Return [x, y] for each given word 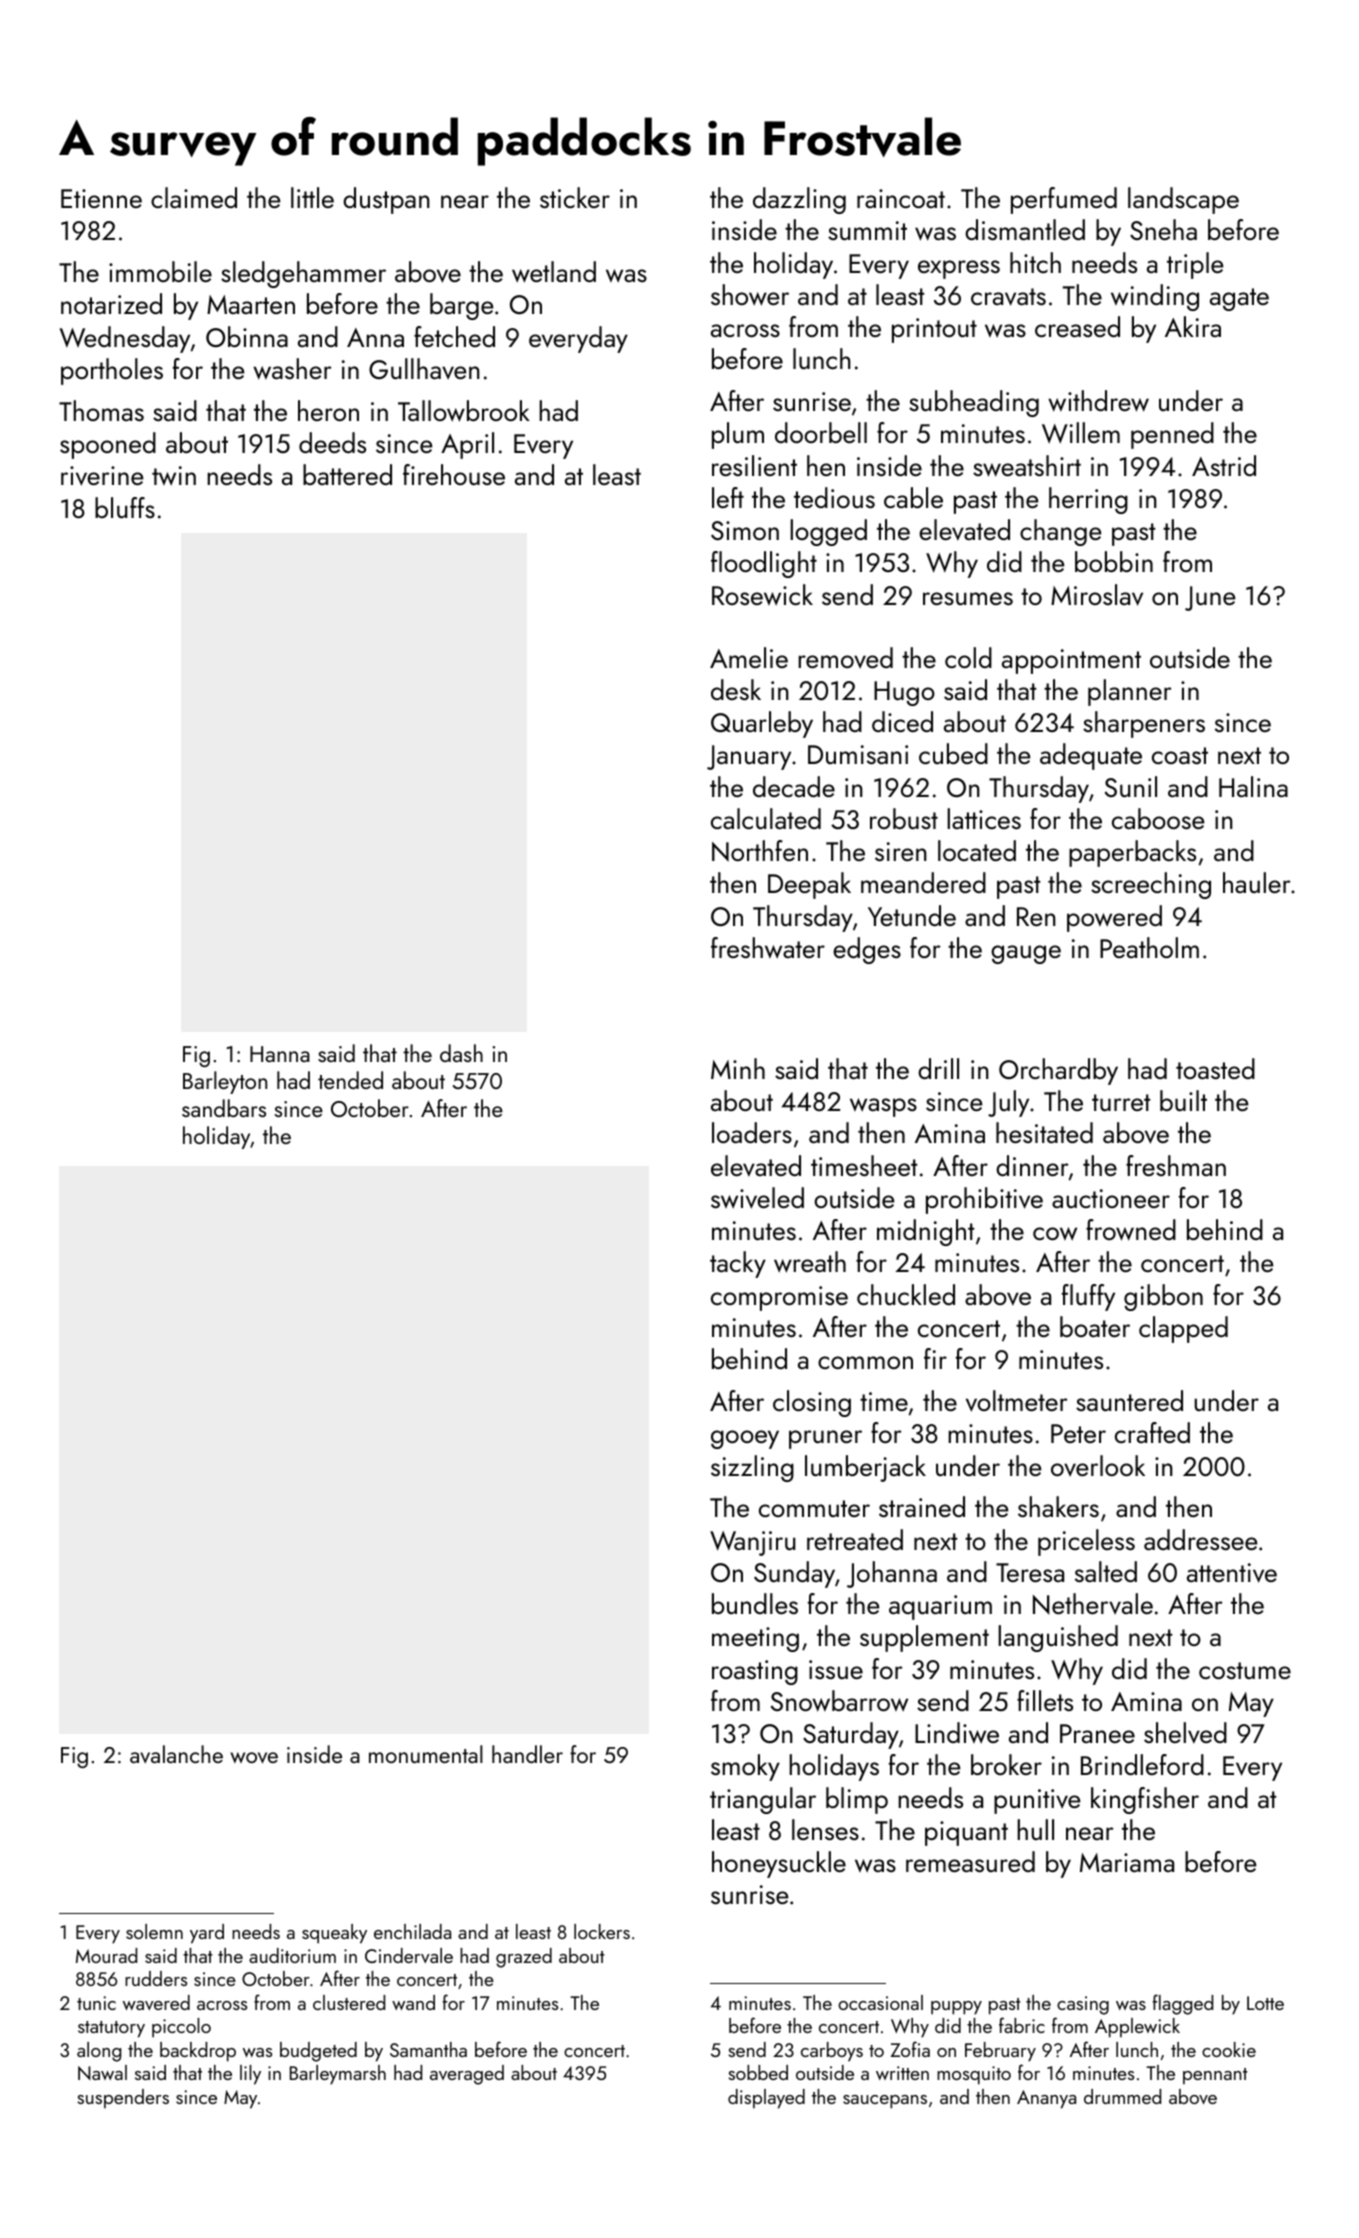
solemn [154, 1931]
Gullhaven [424, 369]
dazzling [799, 200]
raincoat [901, 198]
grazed [524, 1958]
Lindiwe [957, 1733]
